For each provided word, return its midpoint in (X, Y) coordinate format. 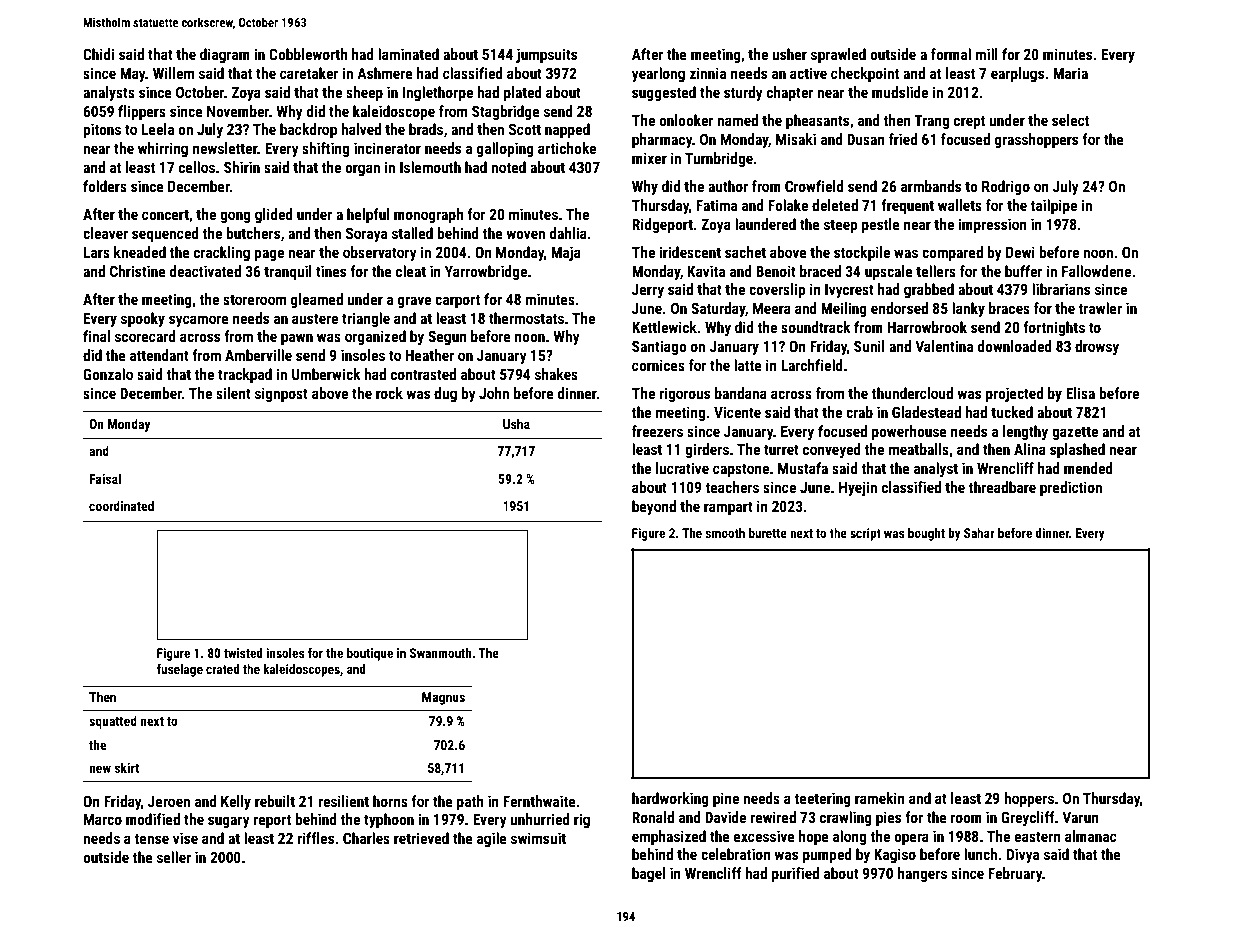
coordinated (121, 505)
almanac (1091, 836)
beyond (654, 507)
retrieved (421, 838)
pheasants (817, 121)
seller (174, 857)
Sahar (979, 533)
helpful (368, 215)
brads (426, 129)
